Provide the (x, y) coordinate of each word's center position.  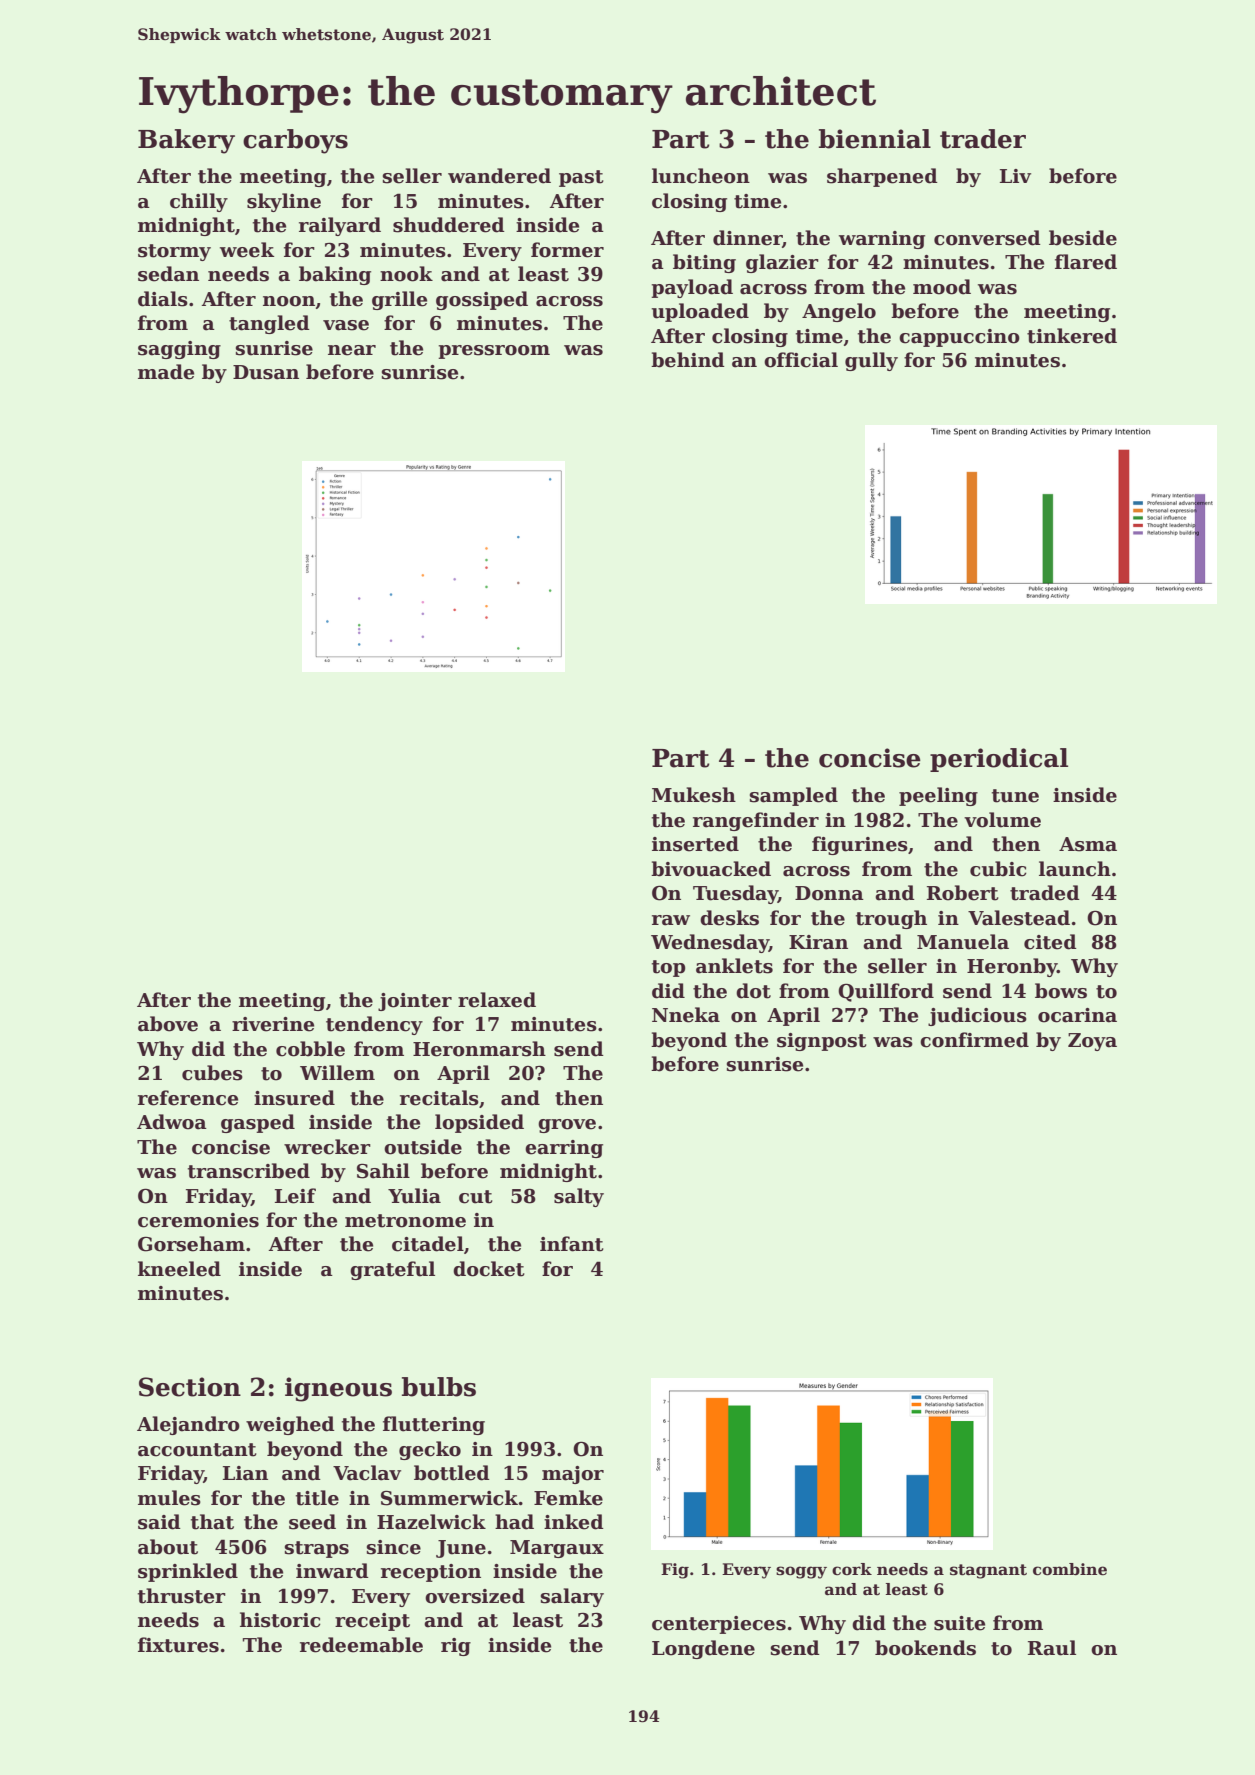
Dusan (266, 372)
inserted (695, 844)
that (212, 1522)
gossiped (482, 300)
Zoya (1092, 1042)
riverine (273, 1024)
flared (1086, 262)
